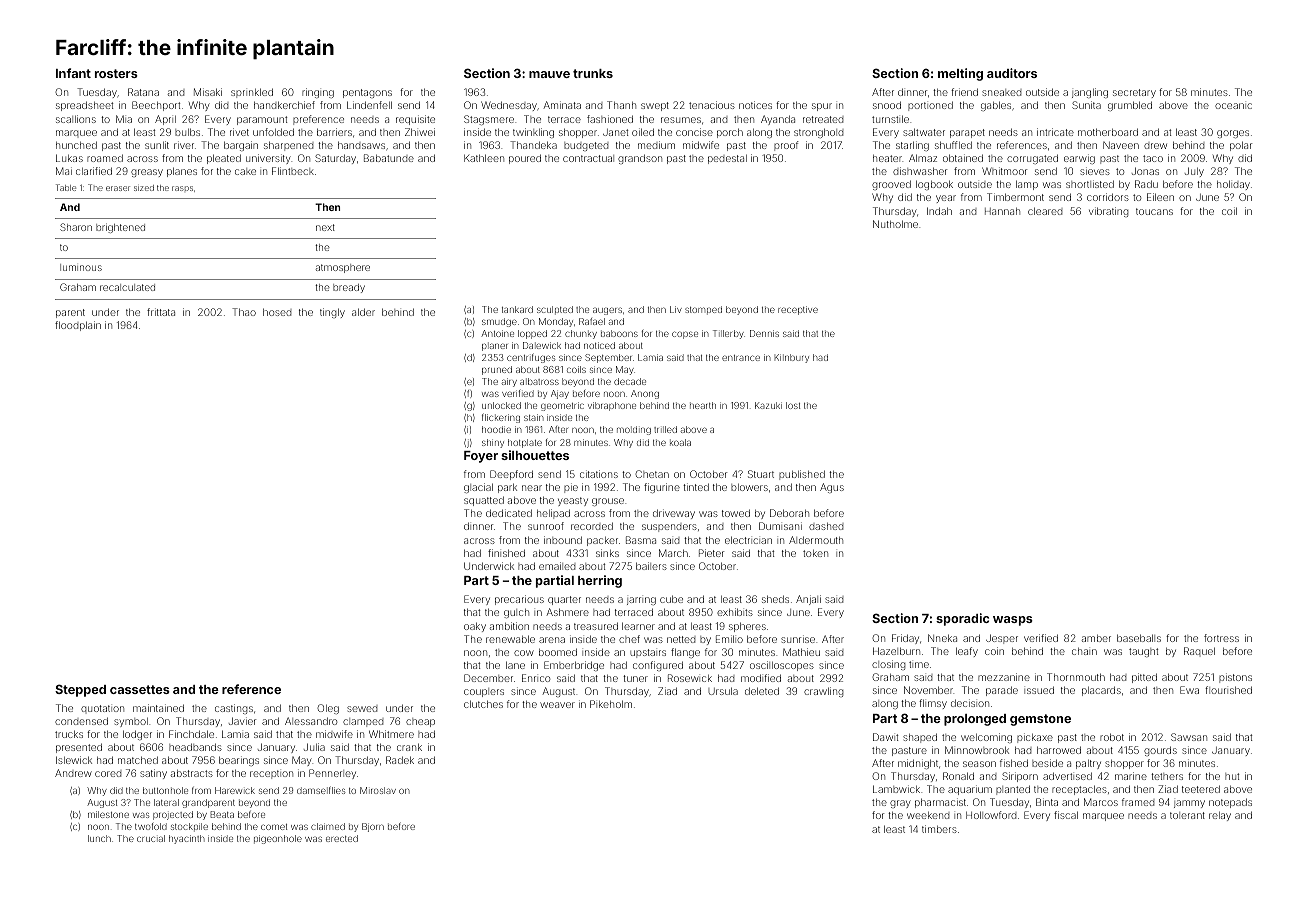 The image size is (1308, 924). Describe the element at coordinates (509, 382) in the screenshot. I see `airy` at that location.
